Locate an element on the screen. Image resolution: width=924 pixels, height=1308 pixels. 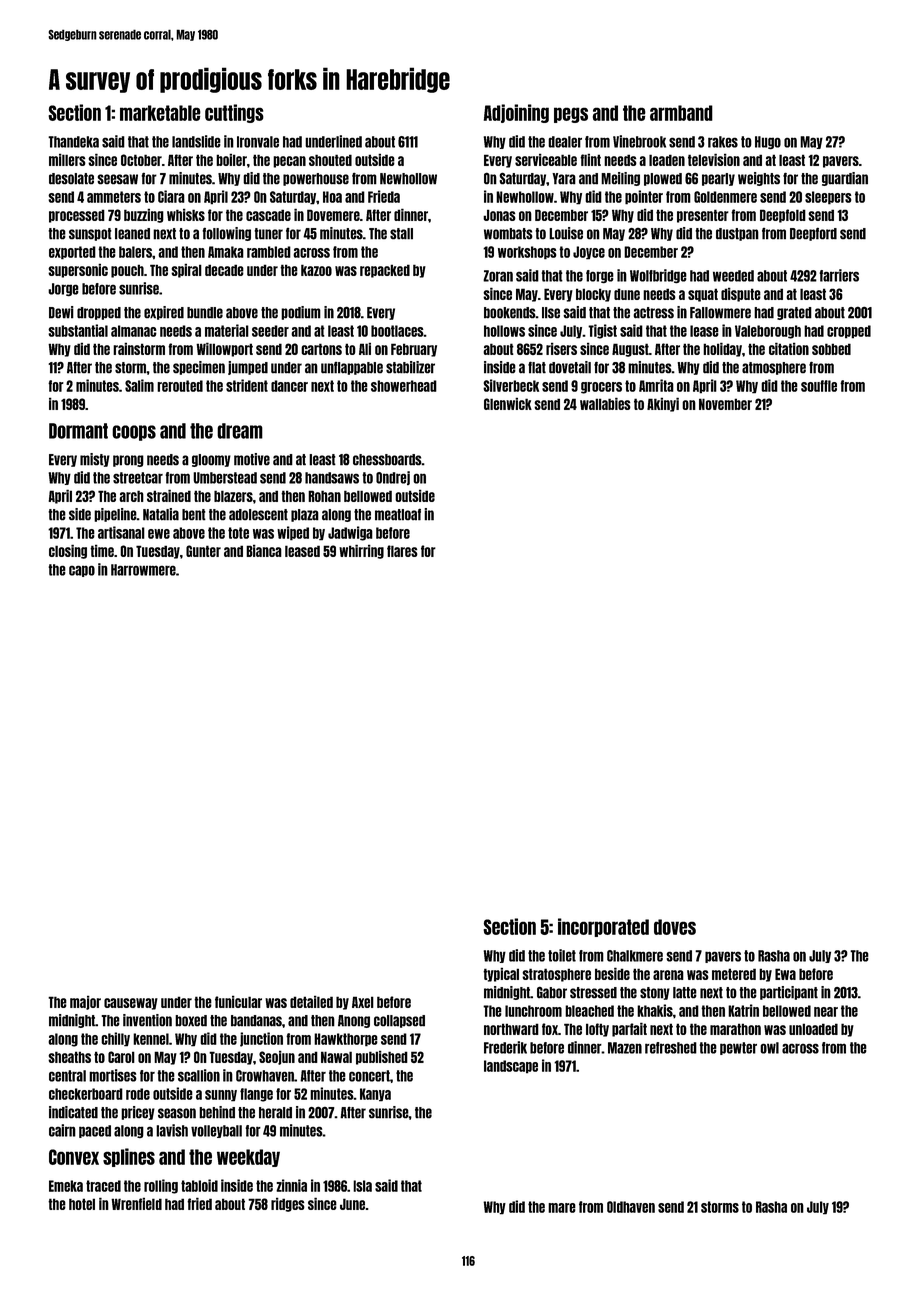
owl is located at coordinates (769, 1048).
